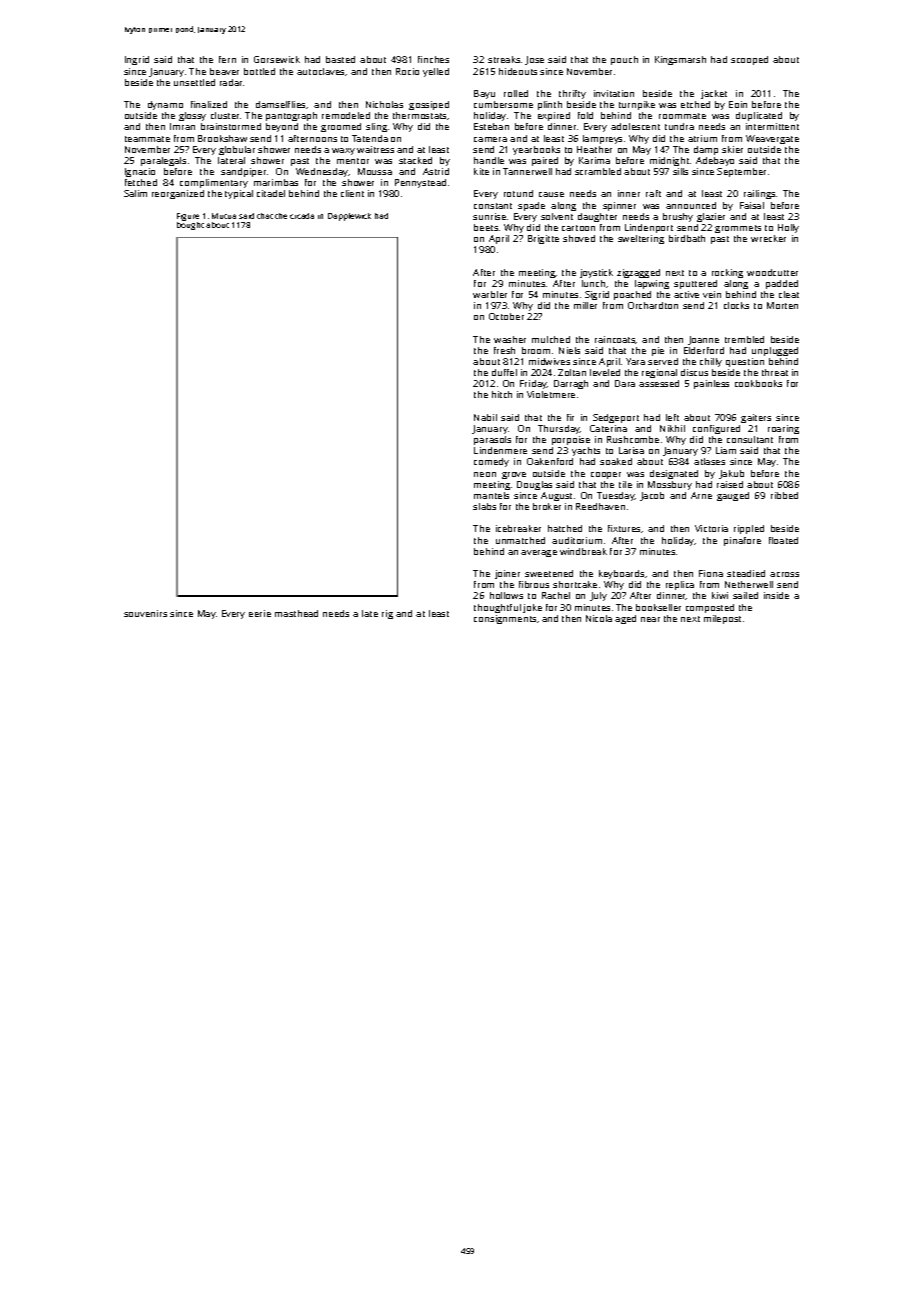  What do you see at coordinates (663, 361) in the screenshot?
I see `served` at bounding box center [663, 361].
